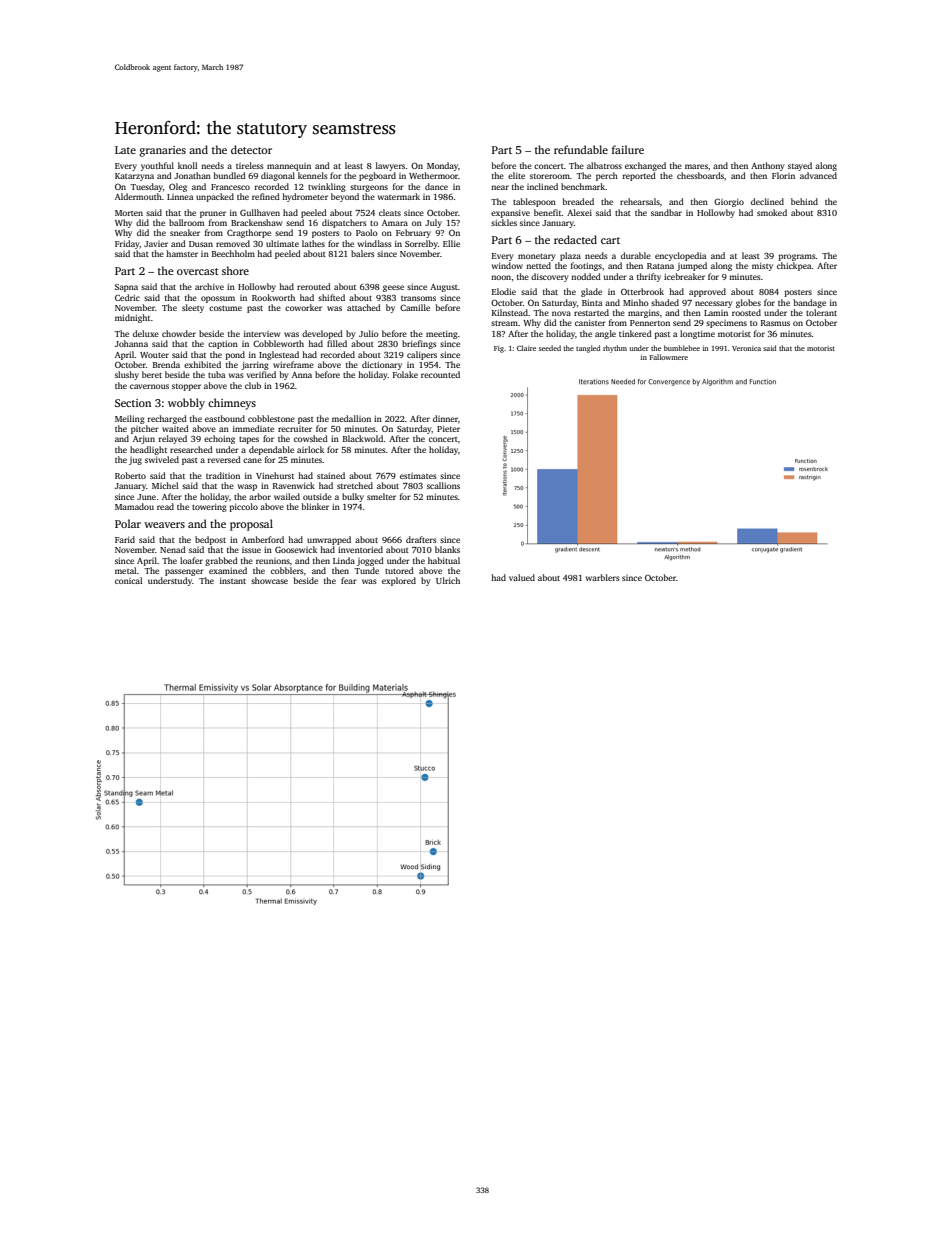 This image has height=1233, width=952. I want to click on conical, so click(128, 580).
